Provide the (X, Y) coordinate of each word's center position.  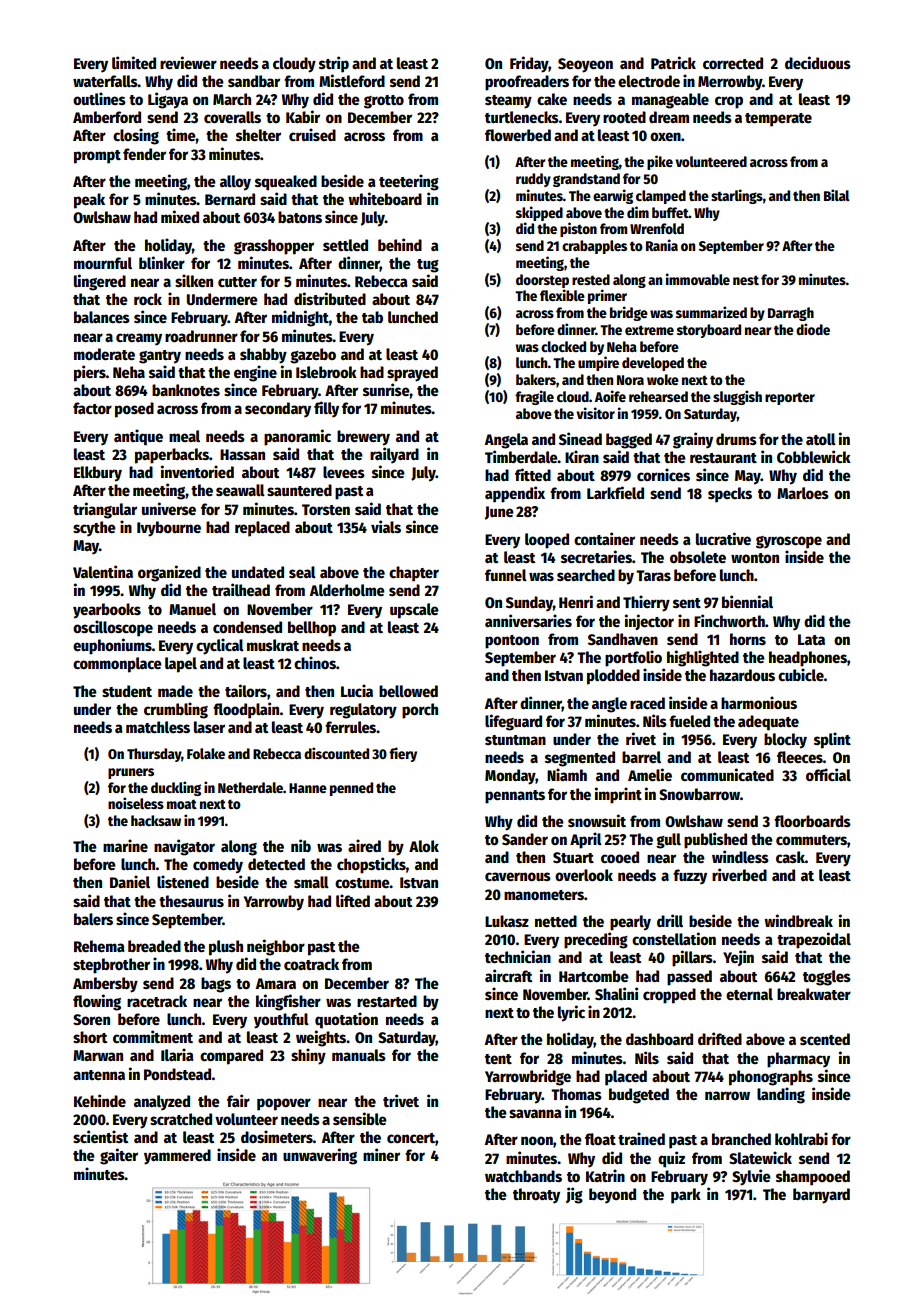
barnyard (821, 1196)
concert (411, 1138)
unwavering (320, 1156)
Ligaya (168, 100)
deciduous (818, 62)
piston (578, 229)
